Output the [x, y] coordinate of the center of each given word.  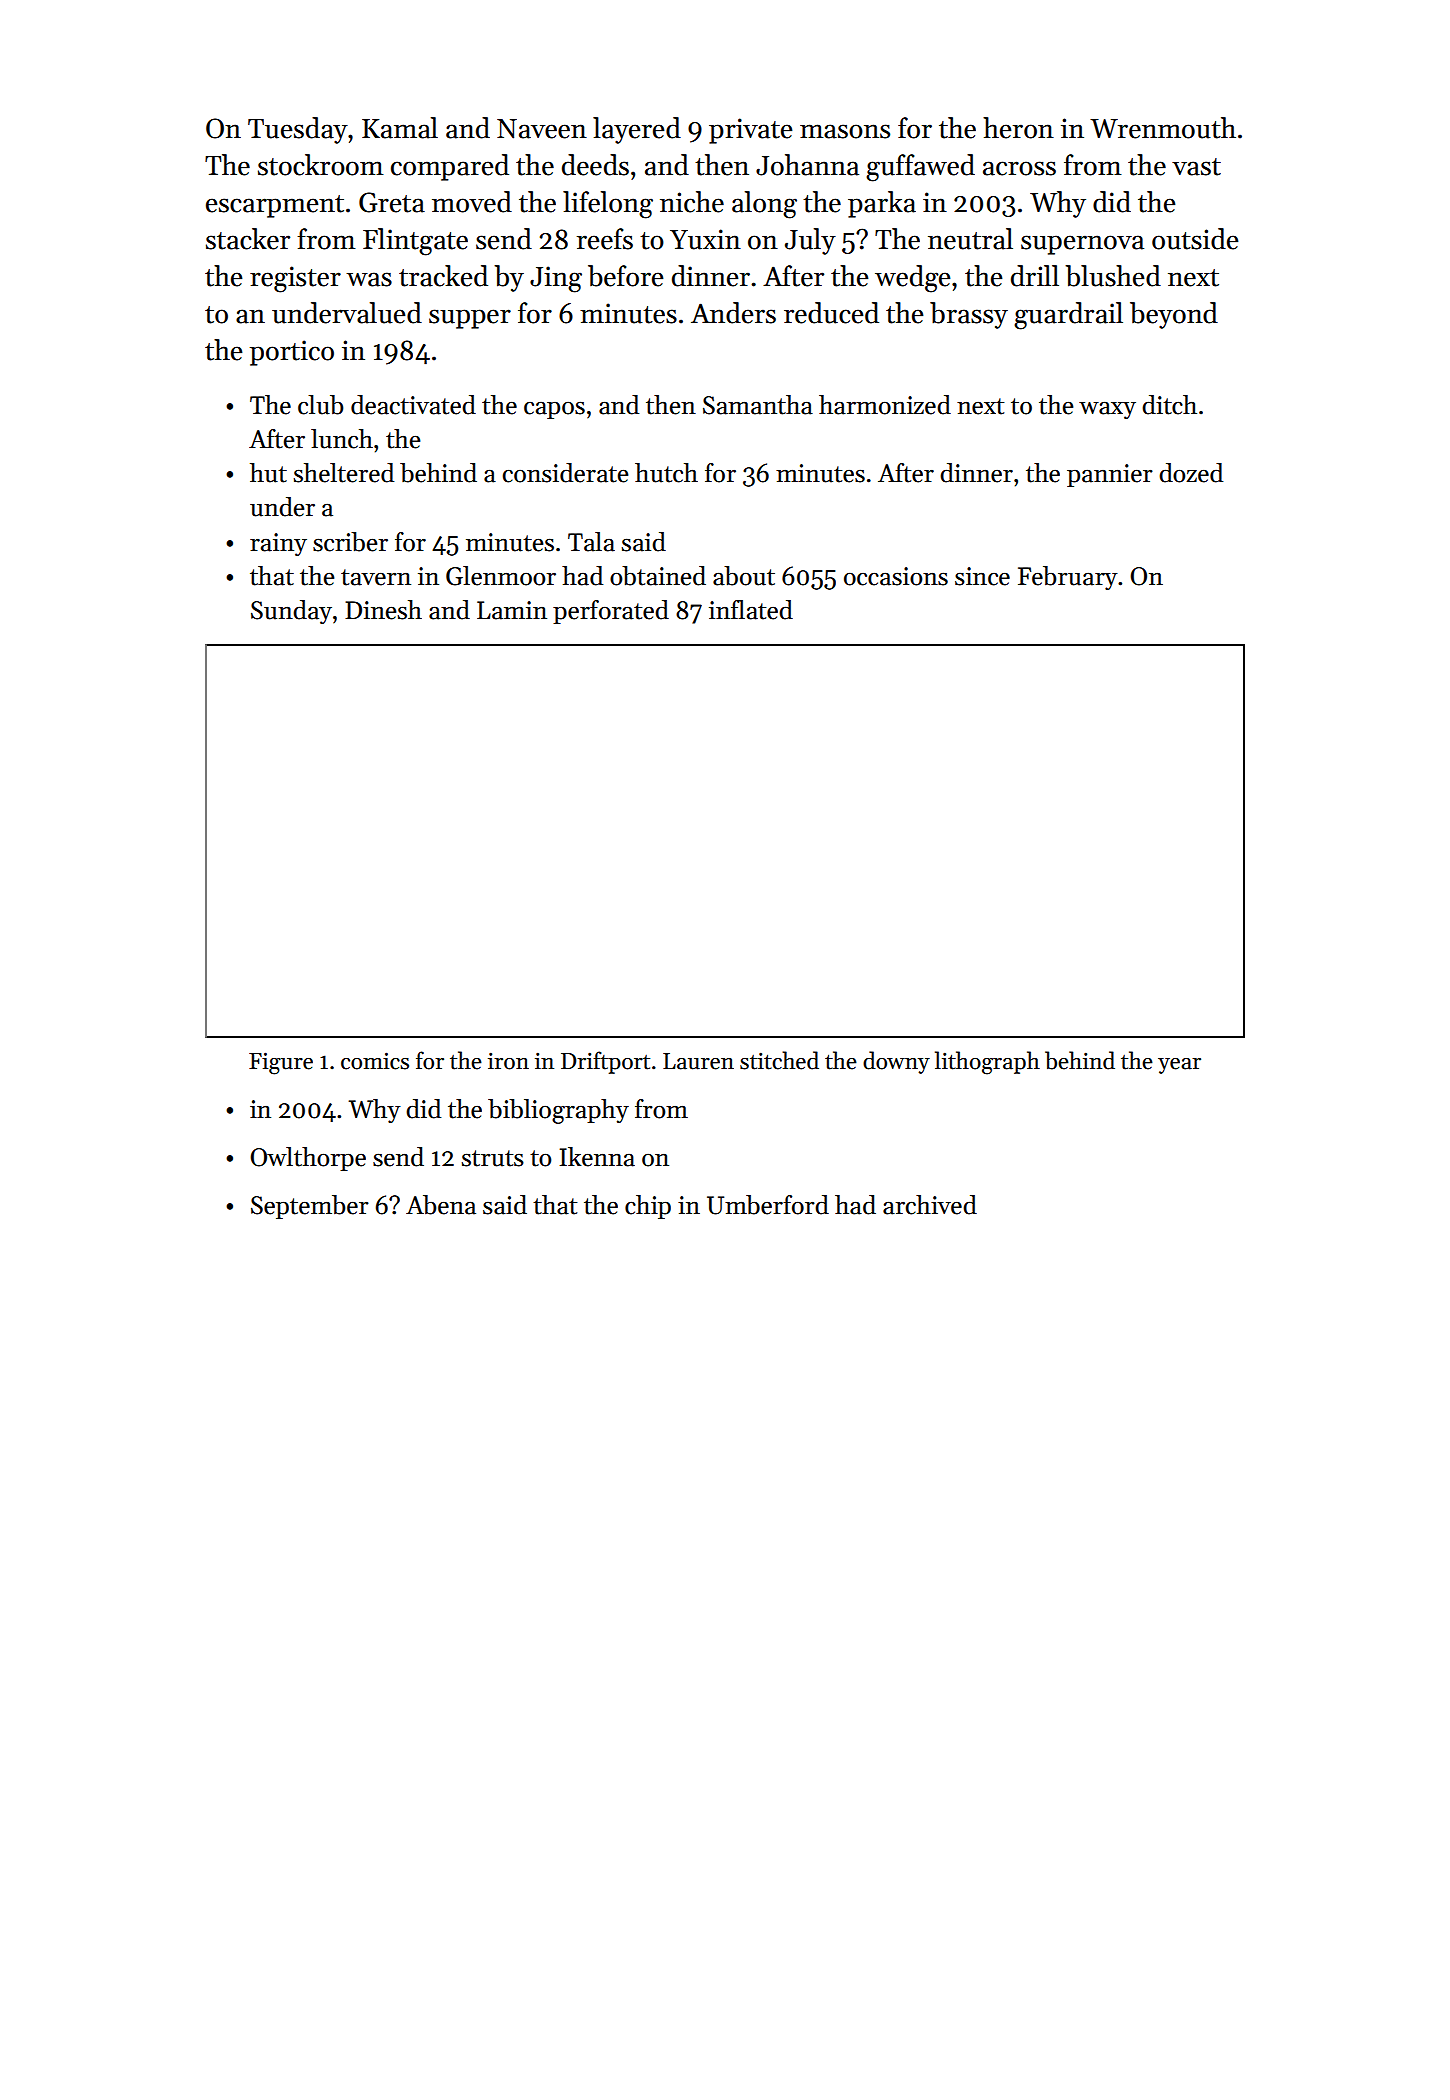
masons [845, 131]
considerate [565, 473]
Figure [281, 1063]
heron [1018, 128]
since [982, 576]
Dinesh [383, 610]
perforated [611, 612]
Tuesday [298, 130]
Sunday [291, 612]
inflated [751, 610]
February [1068, 578]
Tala [591, 542]
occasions [896, 576]
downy [896, 1062]
